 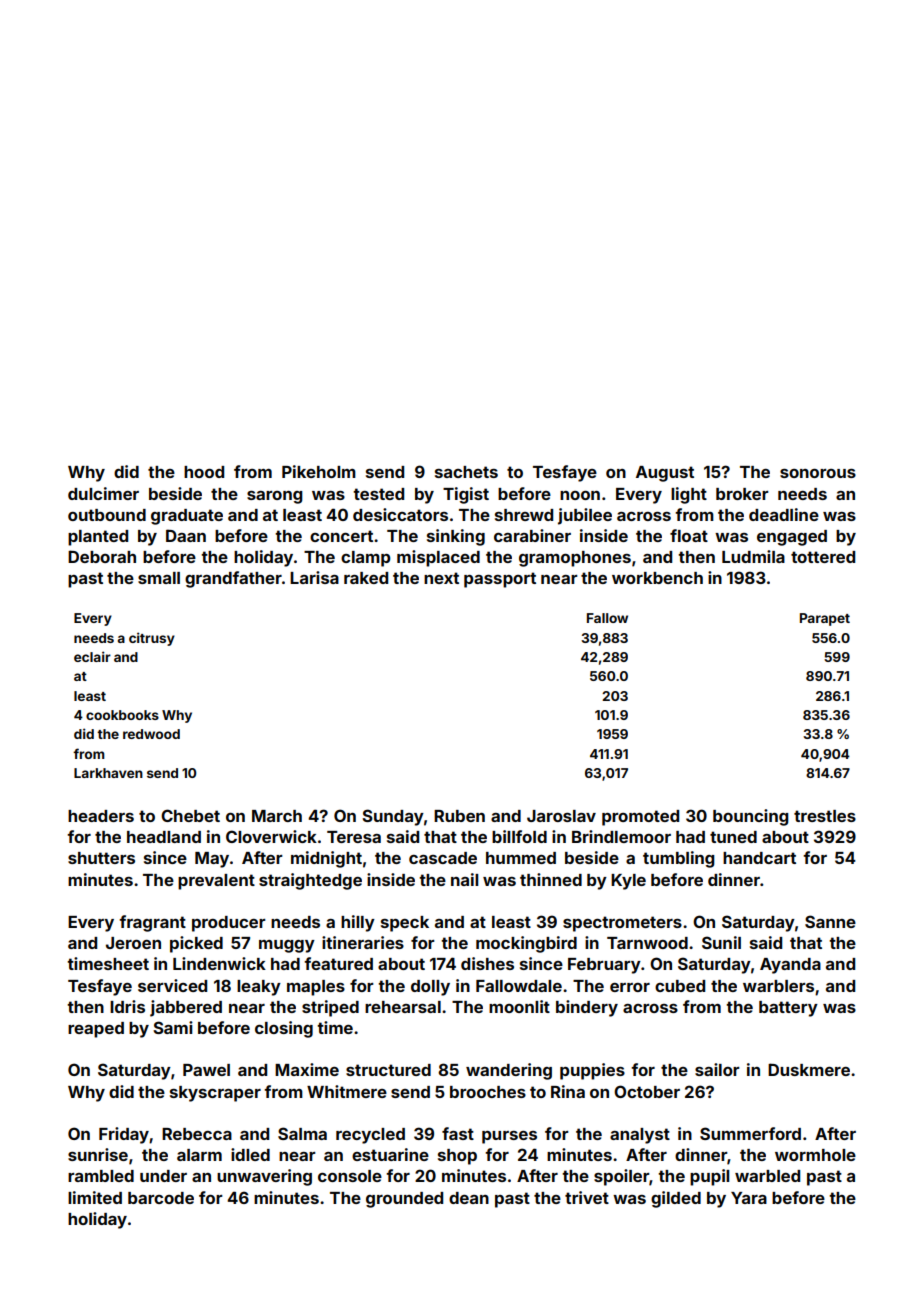 I want to click on Pawel, so click(x=206, y=1070).
